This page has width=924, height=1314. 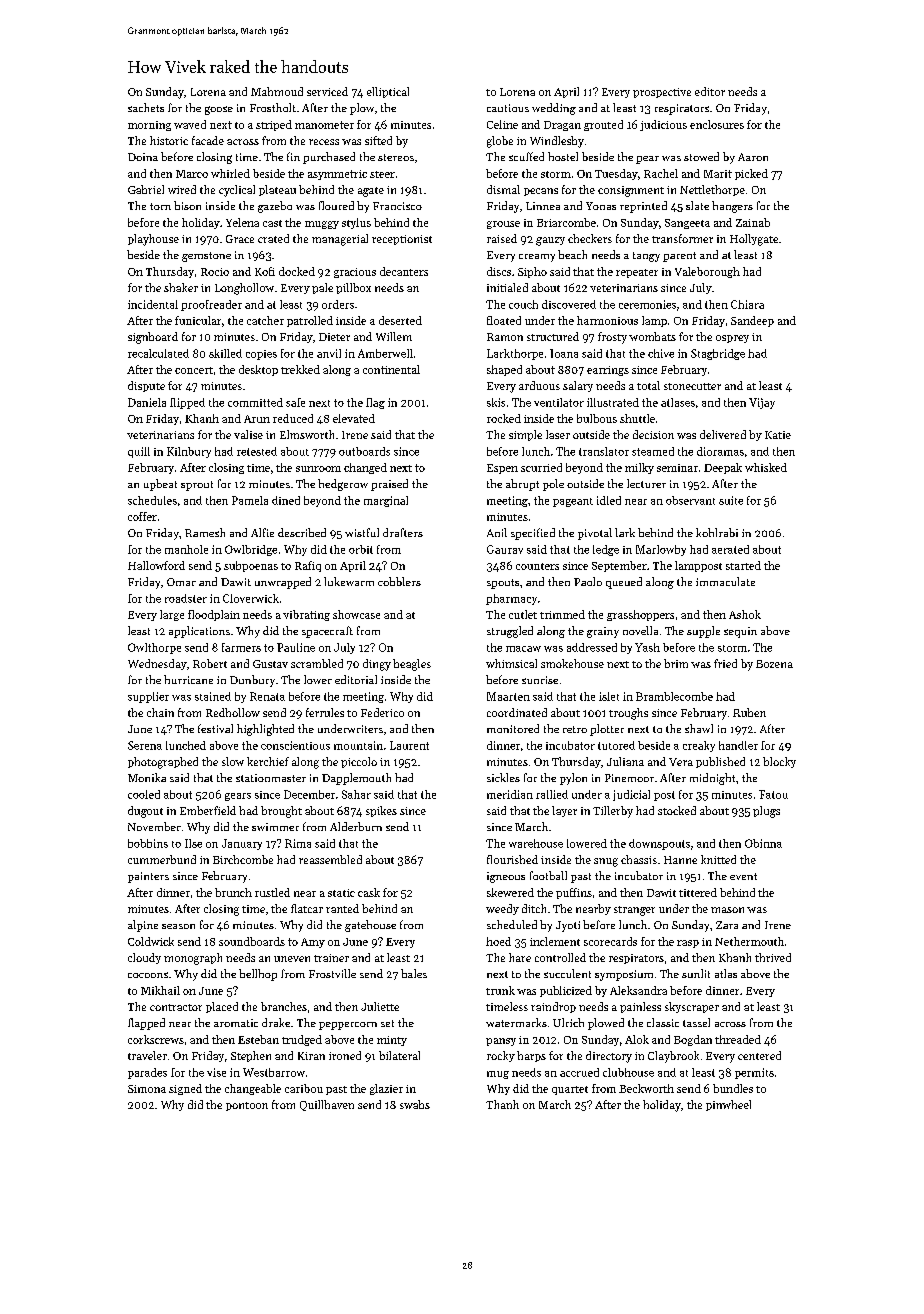 What do you see at coordinates (146, 1024) in the page?
I see `flapped` at bounding box center [146, 1024].
